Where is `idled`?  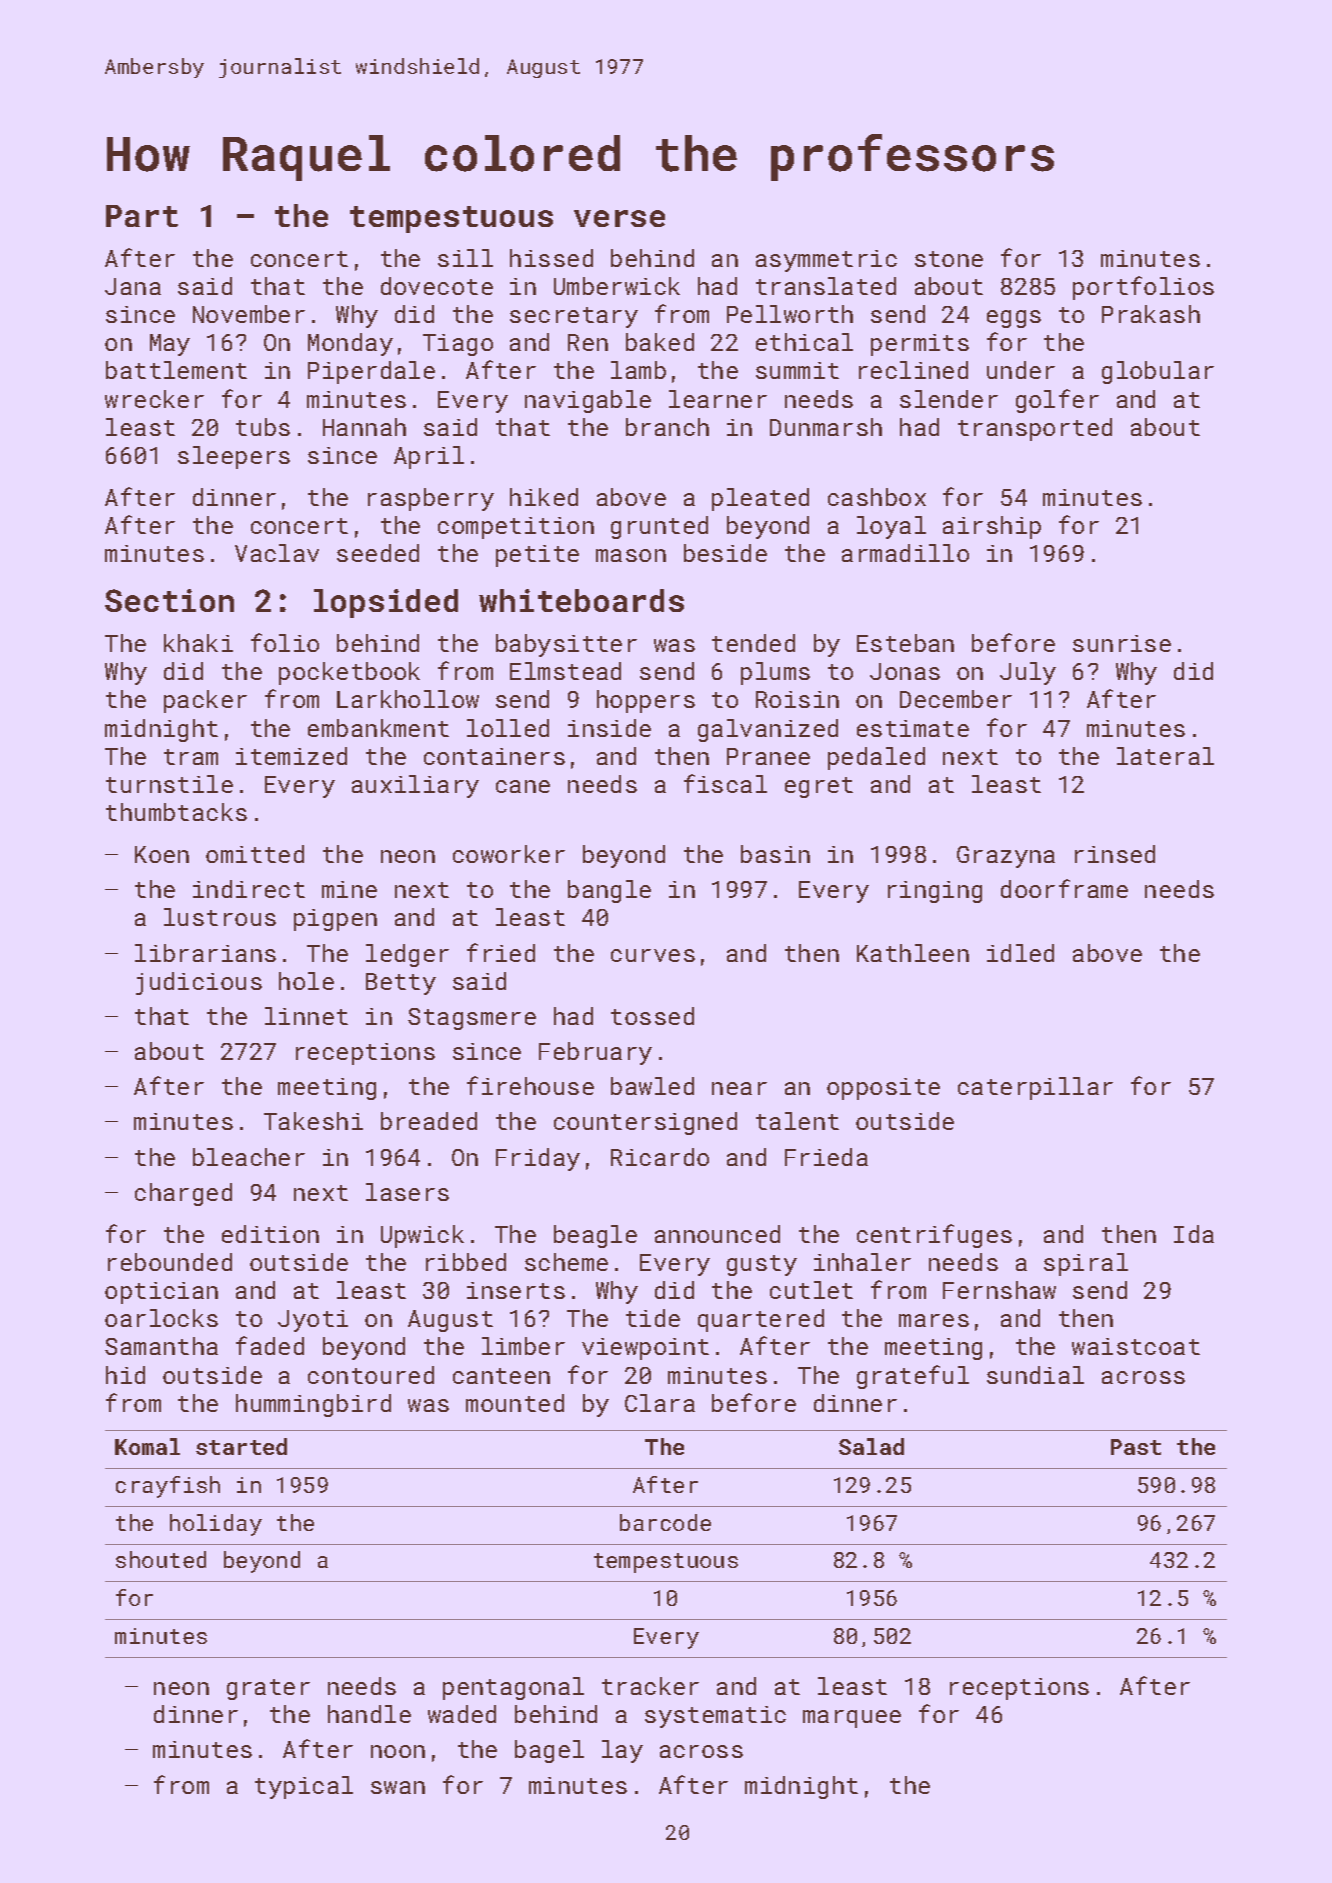 idled is located at coordinates (1020, 953).
